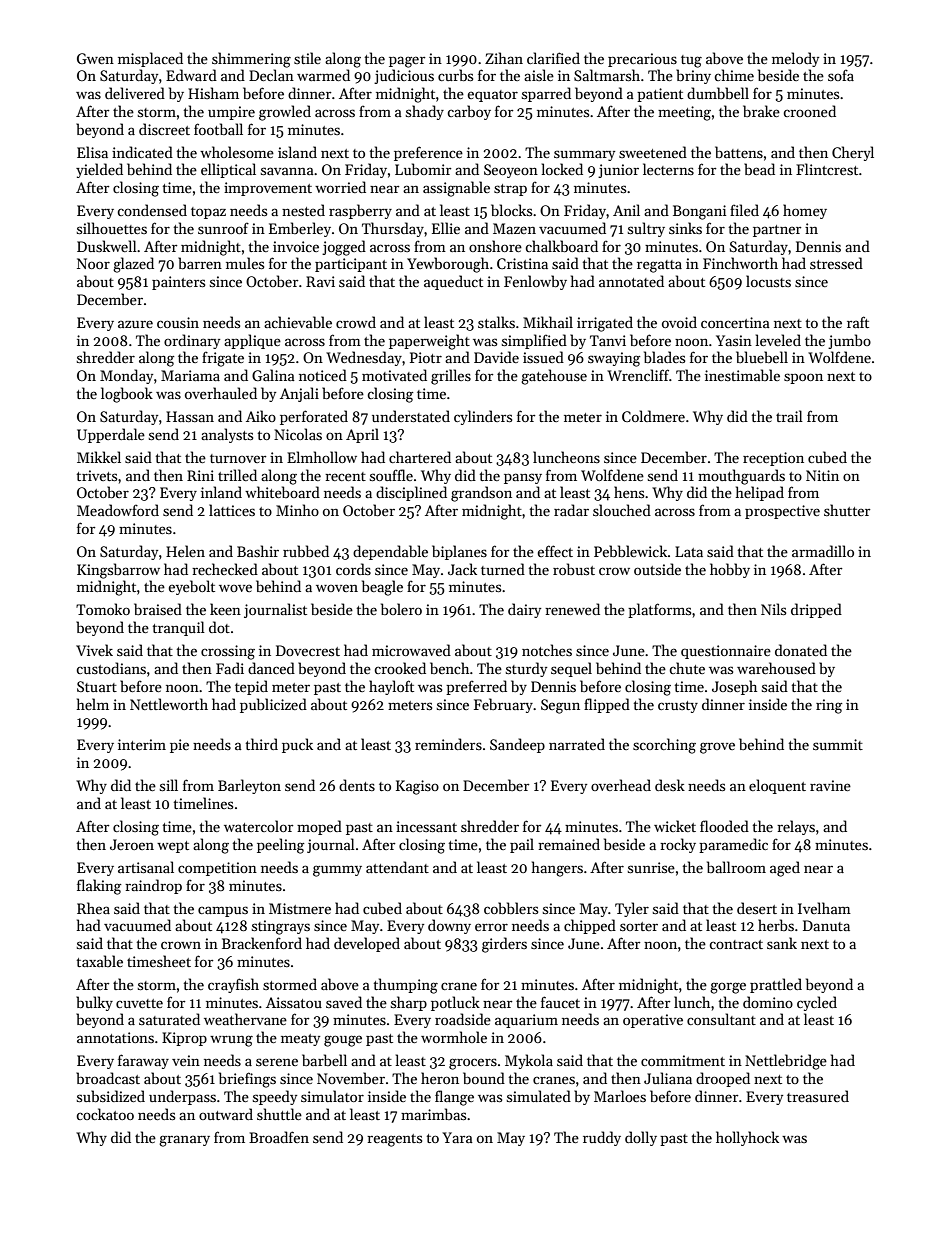  Describe the element at coordinates (759, 169) in the screenshot. I see `bead` at that location.
